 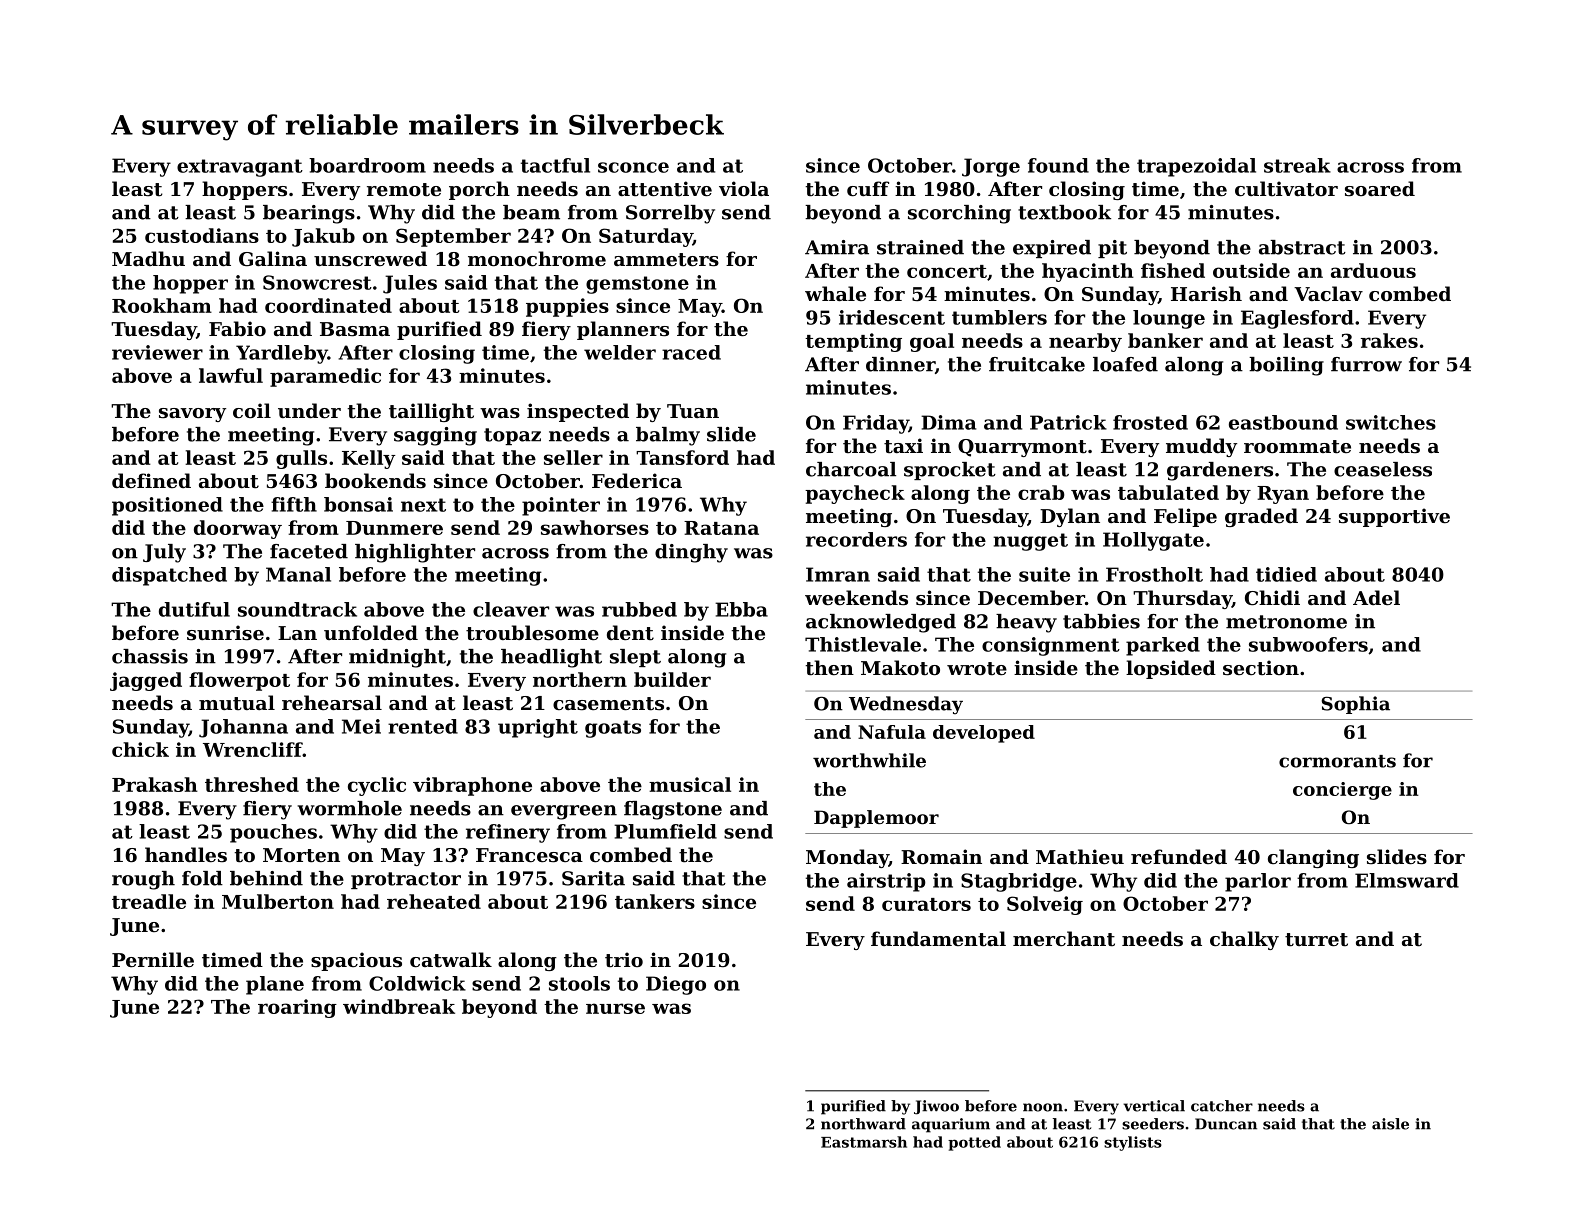 I want to click on section, so click(x=1261, y=668).
